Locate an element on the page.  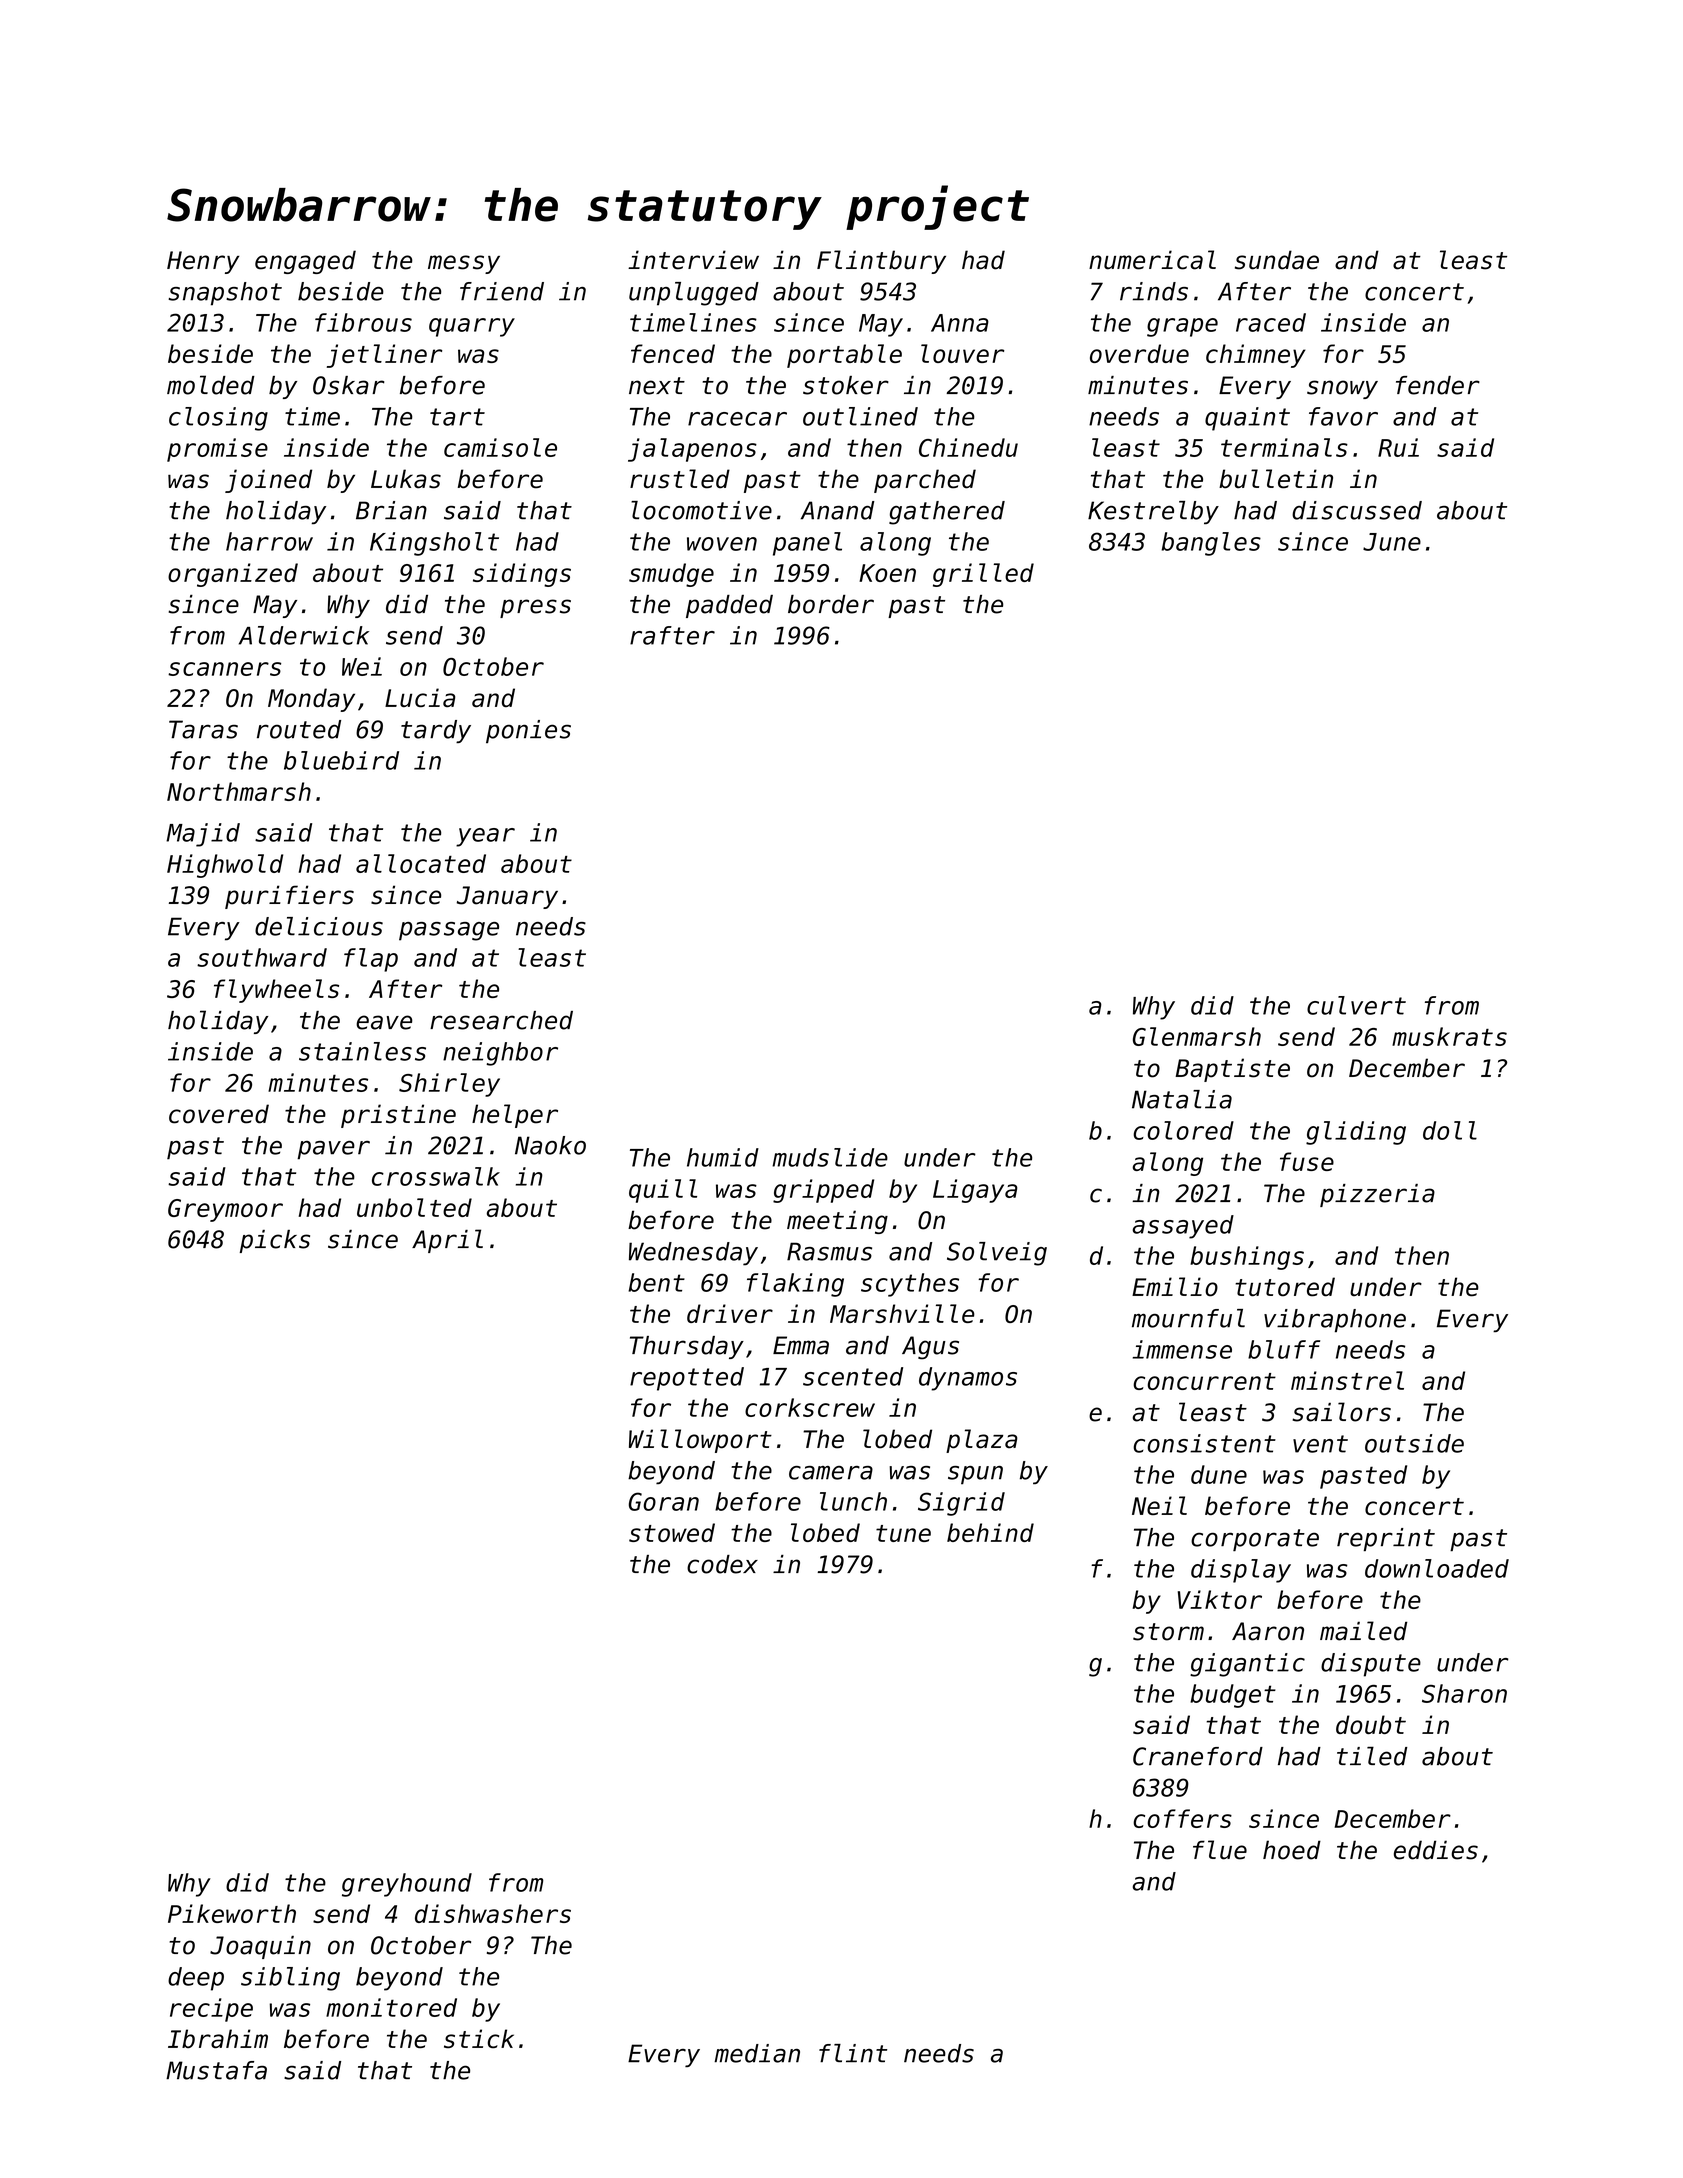
organized is located at coordinates (233, 575).
